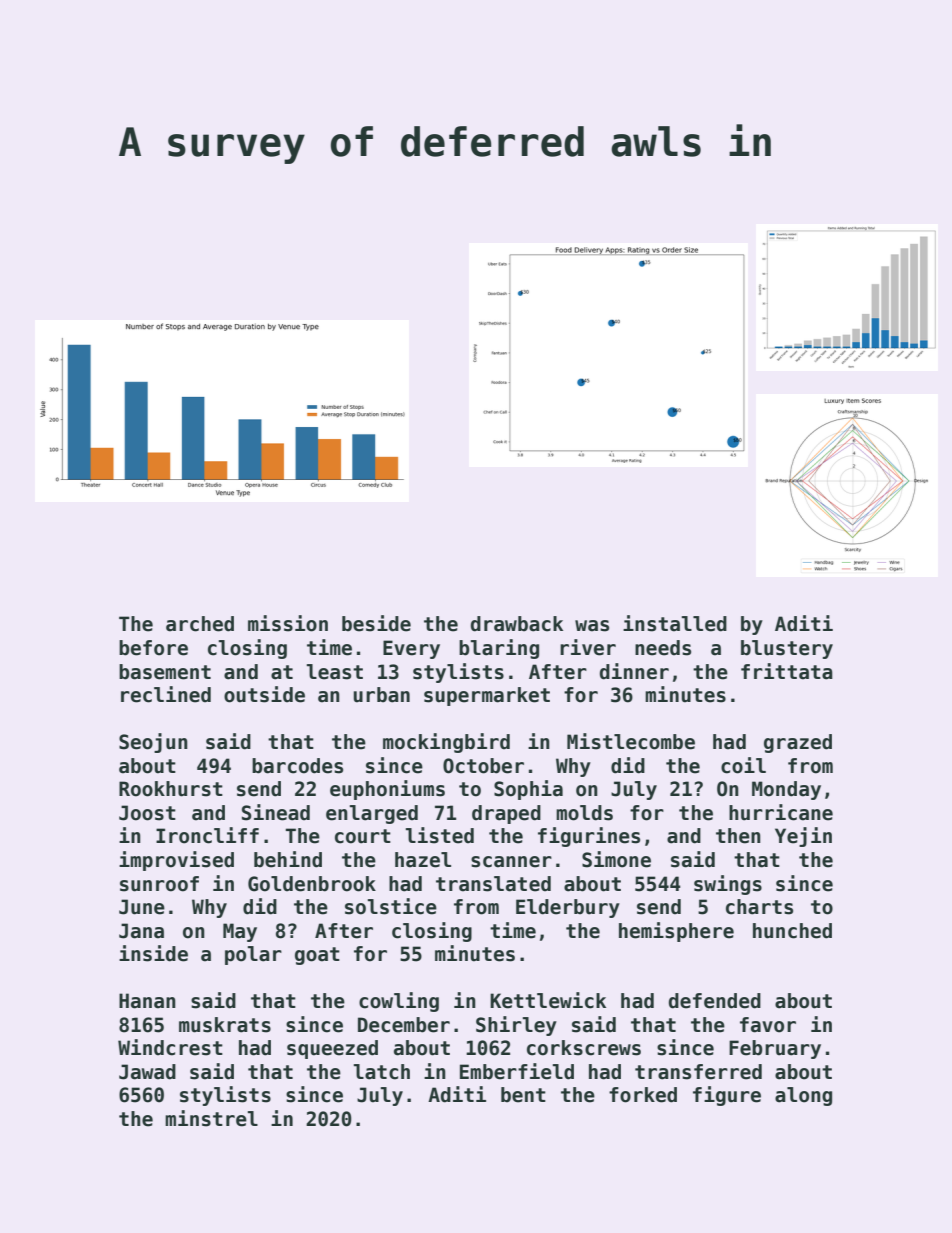 This document has height=1233, width=952. What do you see at coordinates (487, 696) in the document?
I see `supermarket` at bounding box center [487, 696].
